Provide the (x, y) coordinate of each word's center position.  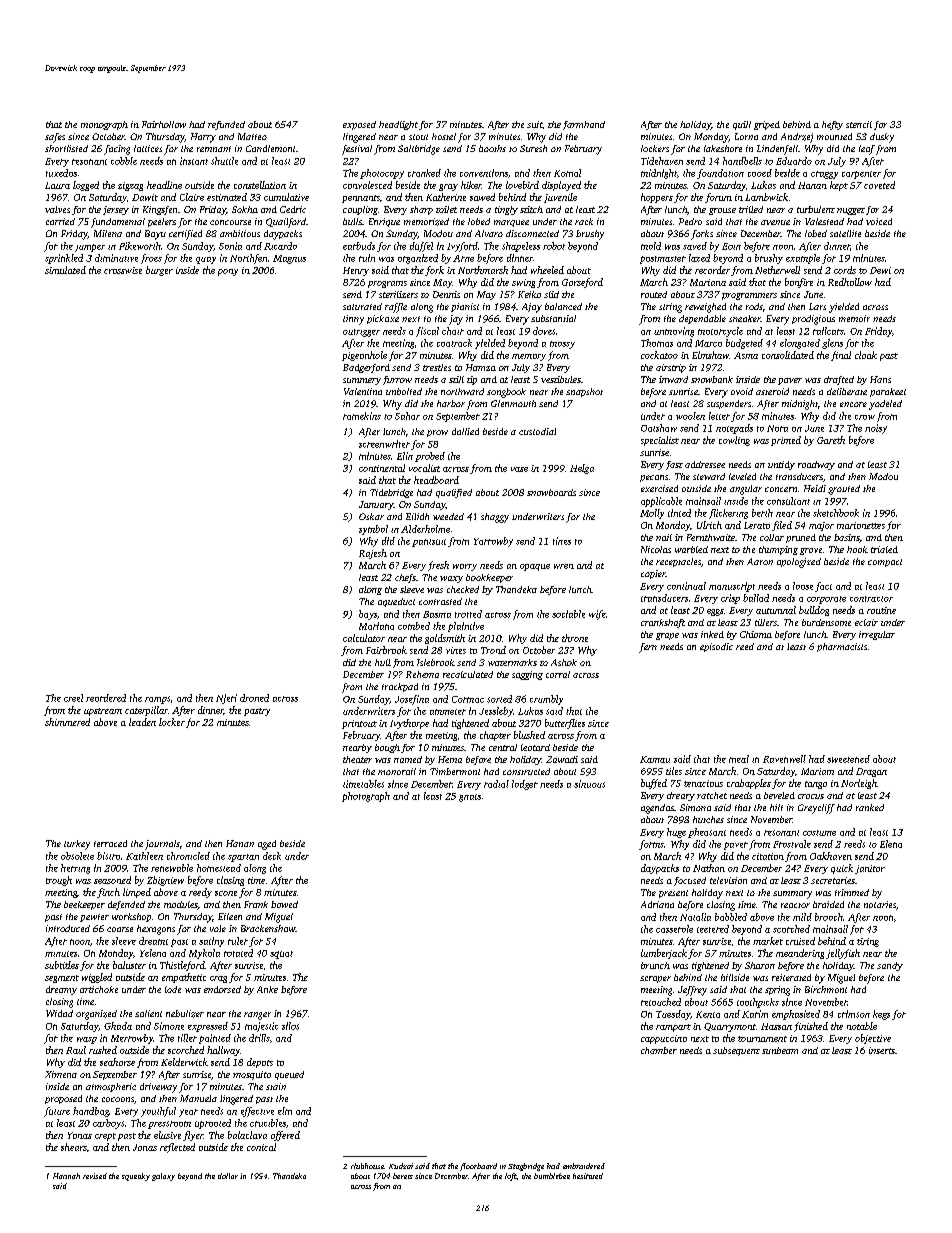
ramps (157, 700)
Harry (203, 138)
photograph (366, 797)
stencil (859, 124)
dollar (228, 1176)
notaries (880, 904)
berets (403, 1176)
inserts (882, 1050)
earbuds (359, 246)
